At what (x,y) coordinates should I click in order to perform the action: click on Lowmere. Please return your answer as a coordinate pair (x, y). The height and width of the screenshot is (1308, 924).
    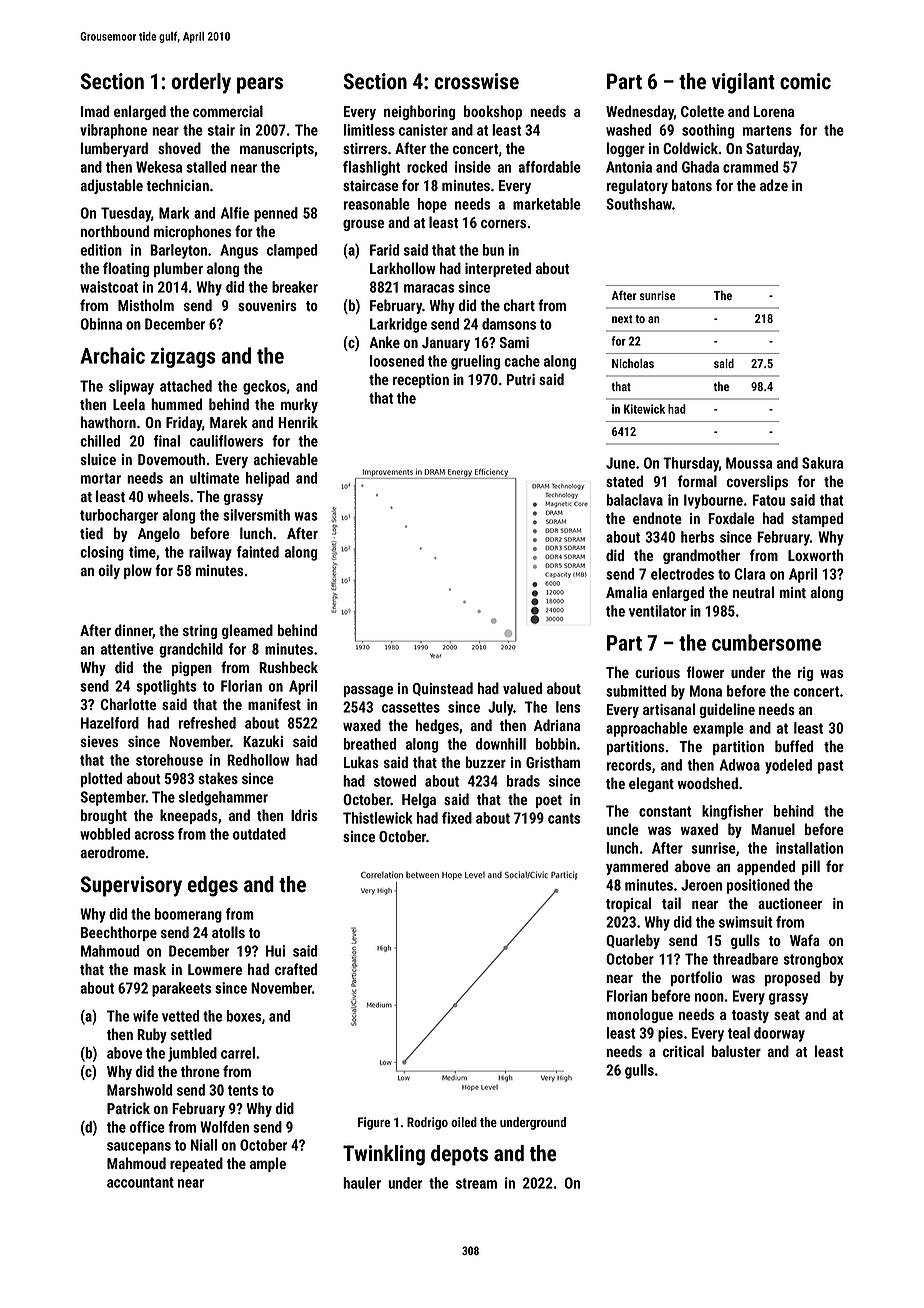
    Looking at the image, I should click on (215, 969).
